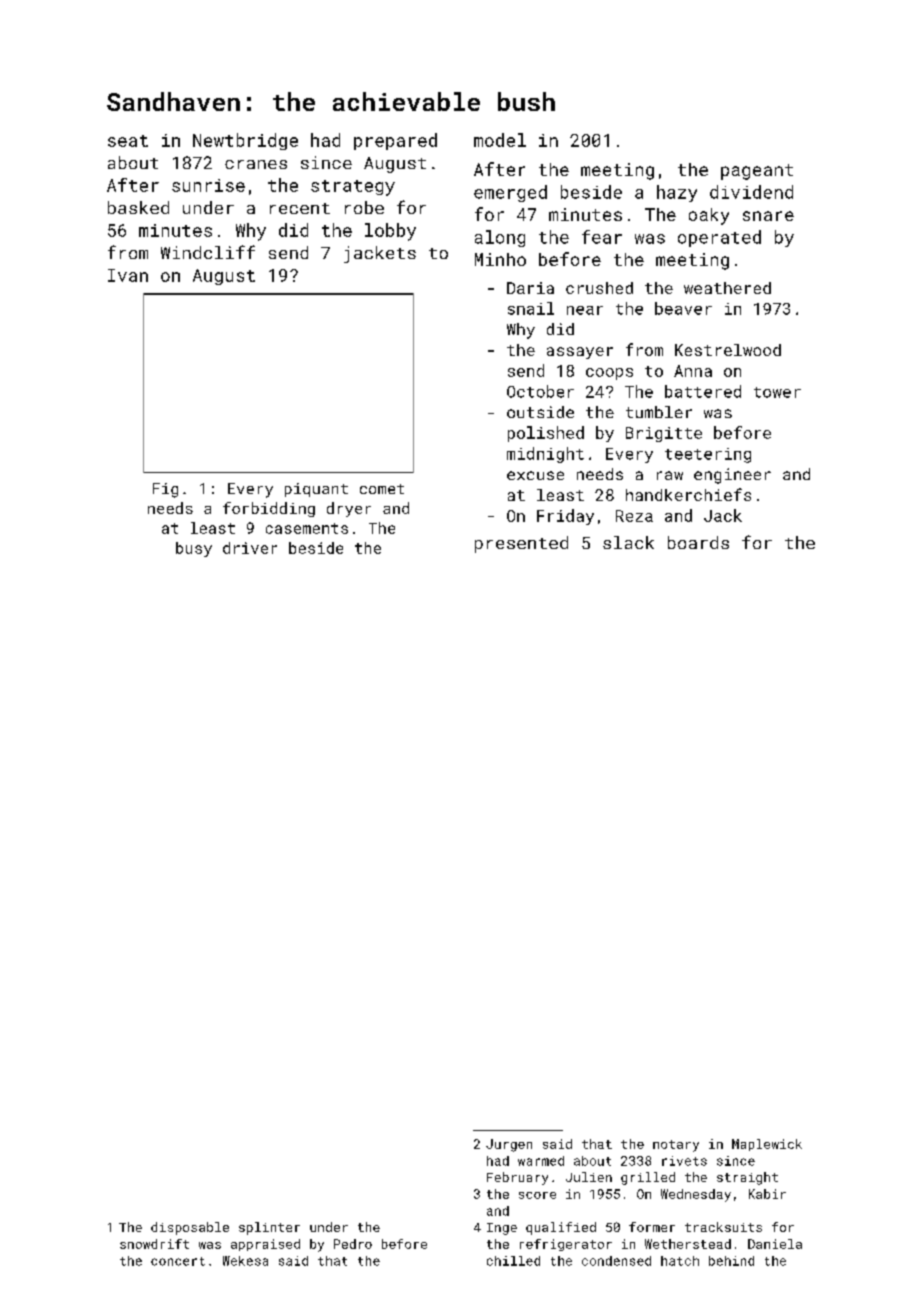  Describe the element at coordinates (190, 1228) in the screenshot. I see `disposable` at that location.
